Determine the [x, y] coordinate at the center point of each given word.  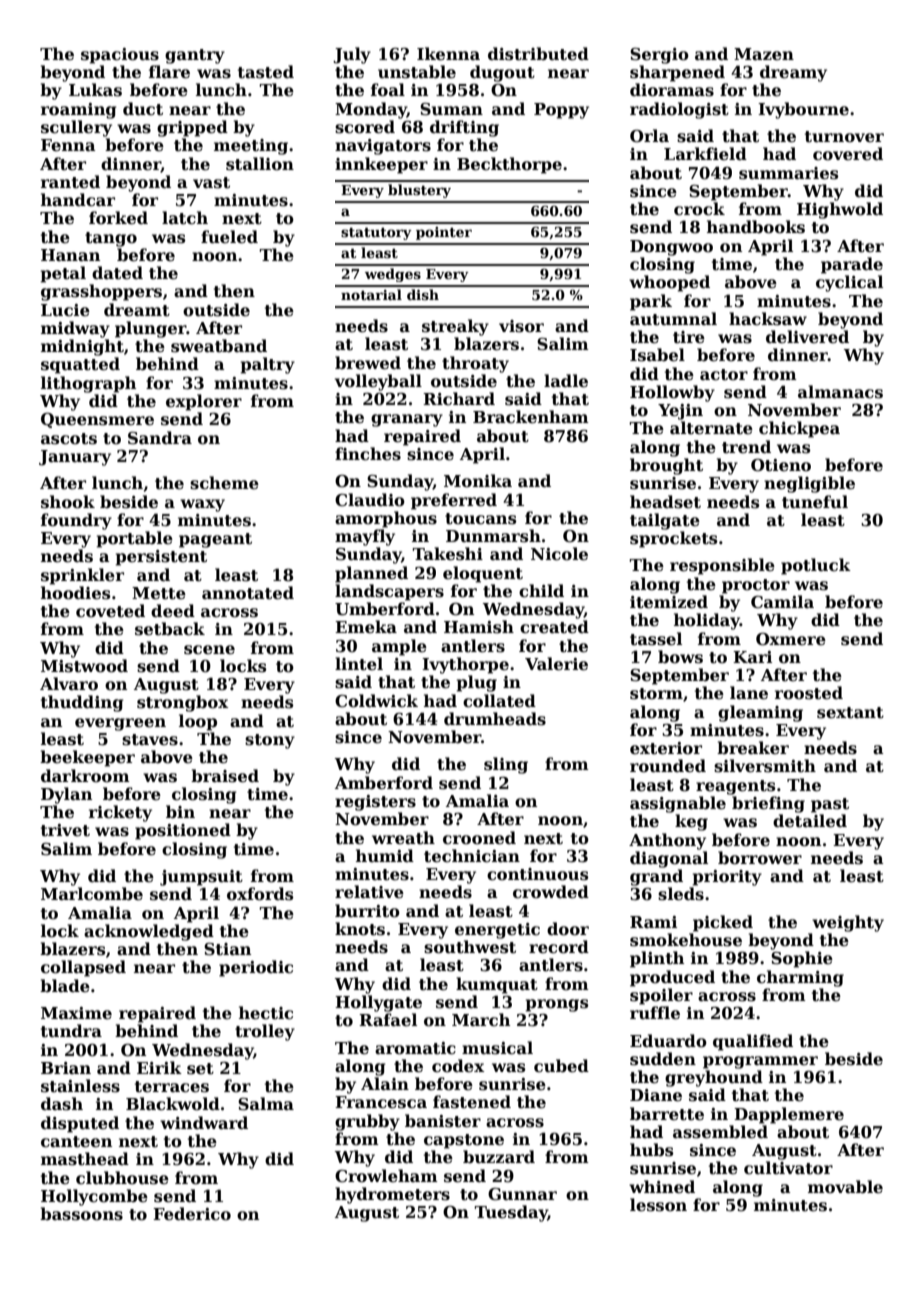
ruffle [655, 1013]
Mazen [764, 54]
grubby [367, 1122]
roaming [78, 111]
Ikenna [448, 54]
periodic [256, 968]
